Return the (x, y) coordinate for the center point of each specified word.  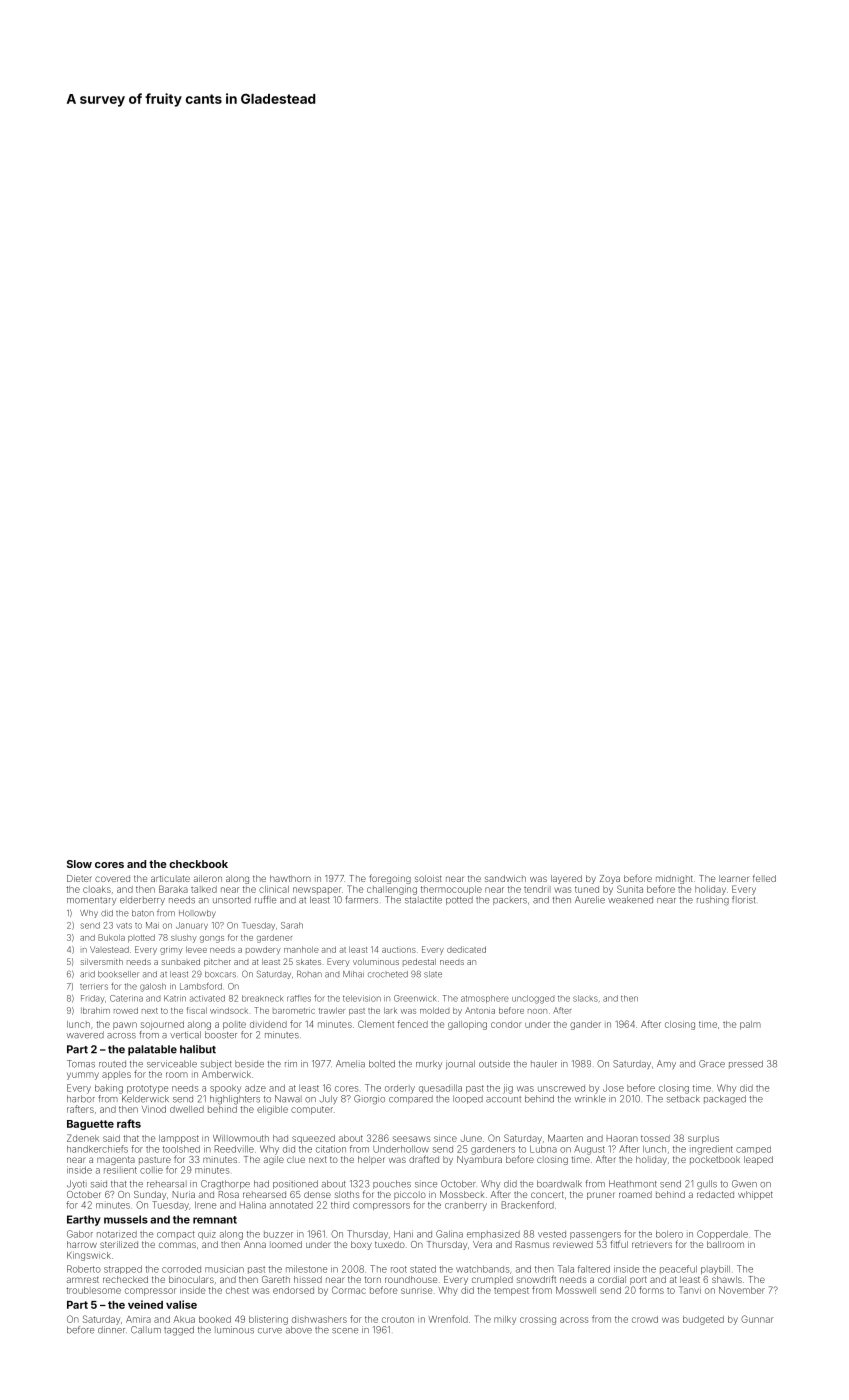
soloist (428, 878)
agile (274, 1160)
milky (505, 1320)
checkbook (198, 864)
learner (734, 878)
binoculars (191, 1279)
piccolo (410, 1195)
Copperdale (722, 1234)
